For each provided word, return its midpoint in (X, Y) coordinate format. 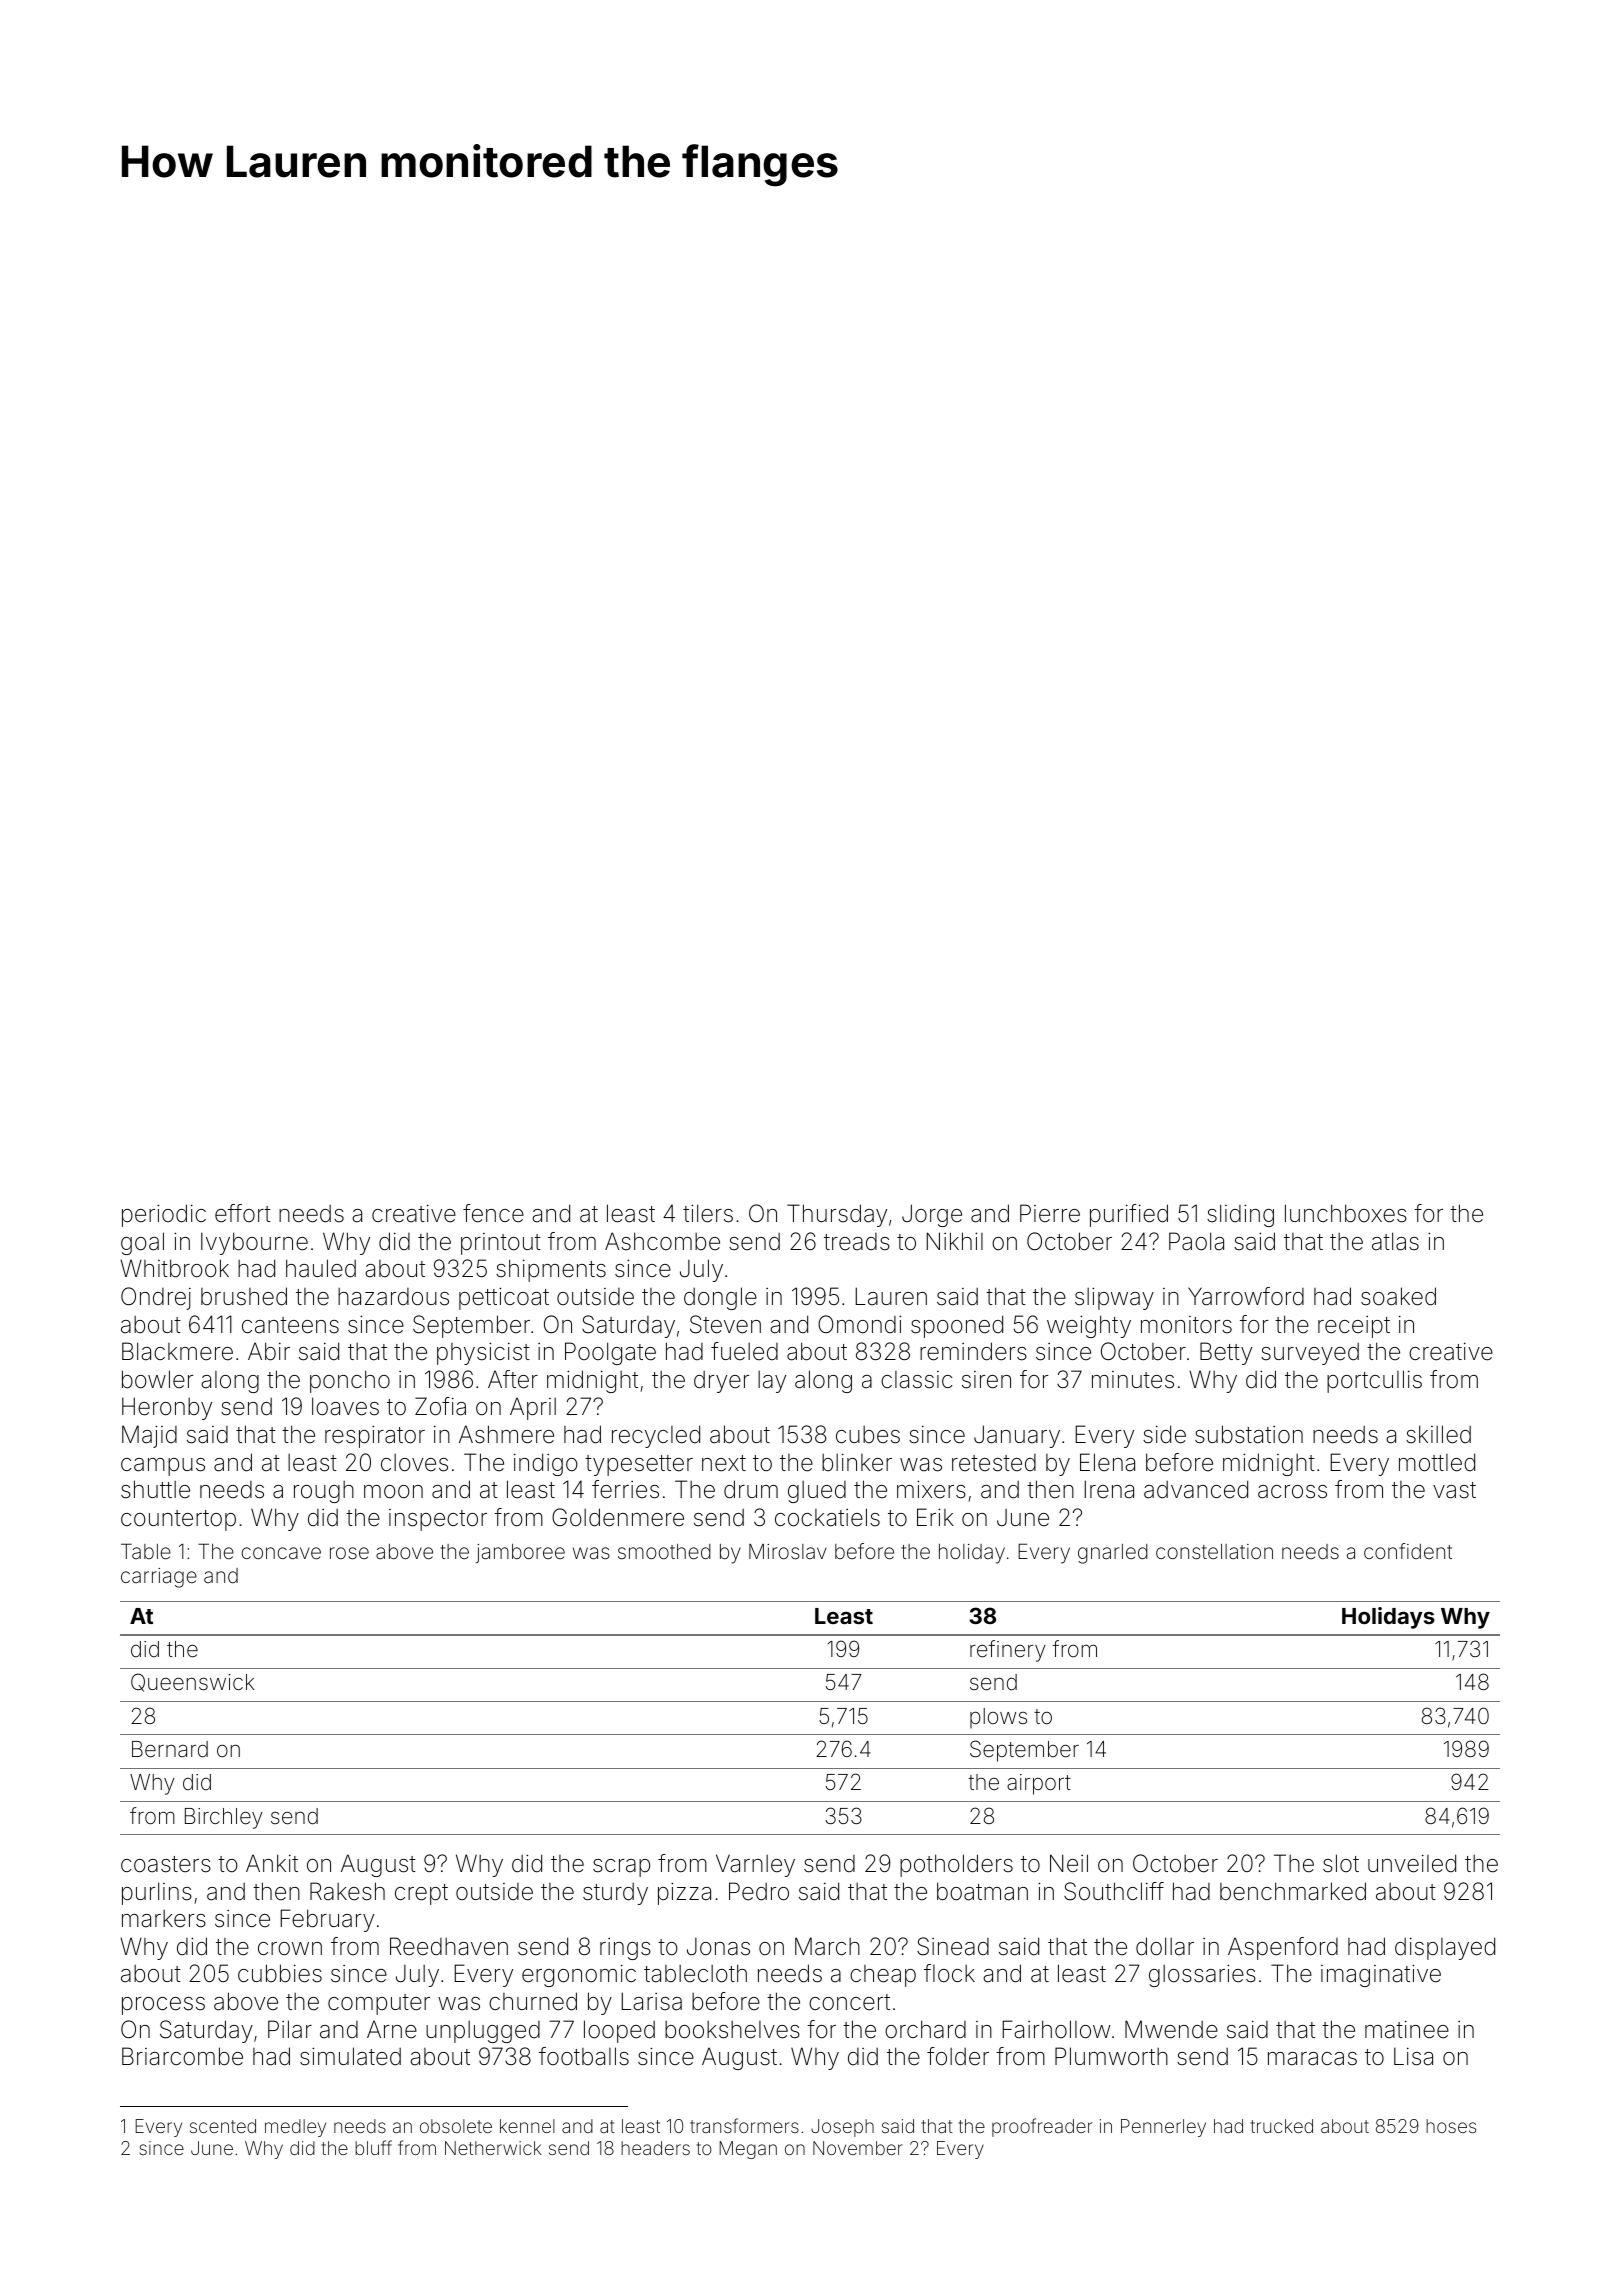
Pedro (759, 1891)
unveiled (1412, 1863)
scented (223, 2126)
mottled (1437, 1462)
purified (1129, 1215)
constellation (1214, 1551)
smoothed (664, 1551)
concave (281, 1553)
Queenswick (193, 1682)
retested (994, 1463)
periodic (164, 1215)
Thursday (837, 1215)
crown (290, 1949)
